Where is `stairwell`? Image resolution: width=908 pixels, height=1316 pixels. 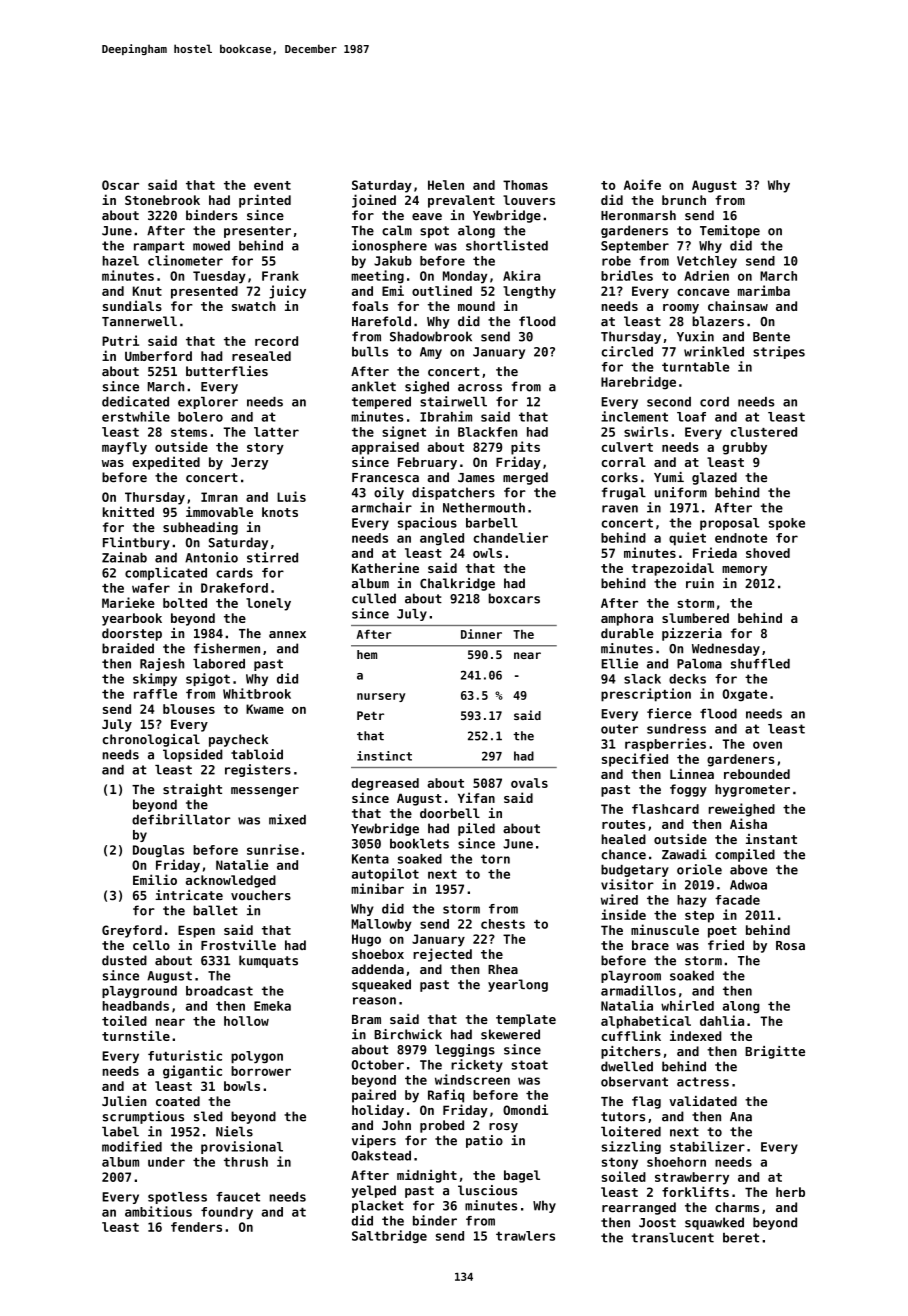 stairwell is located at coordinates (453, 401).
